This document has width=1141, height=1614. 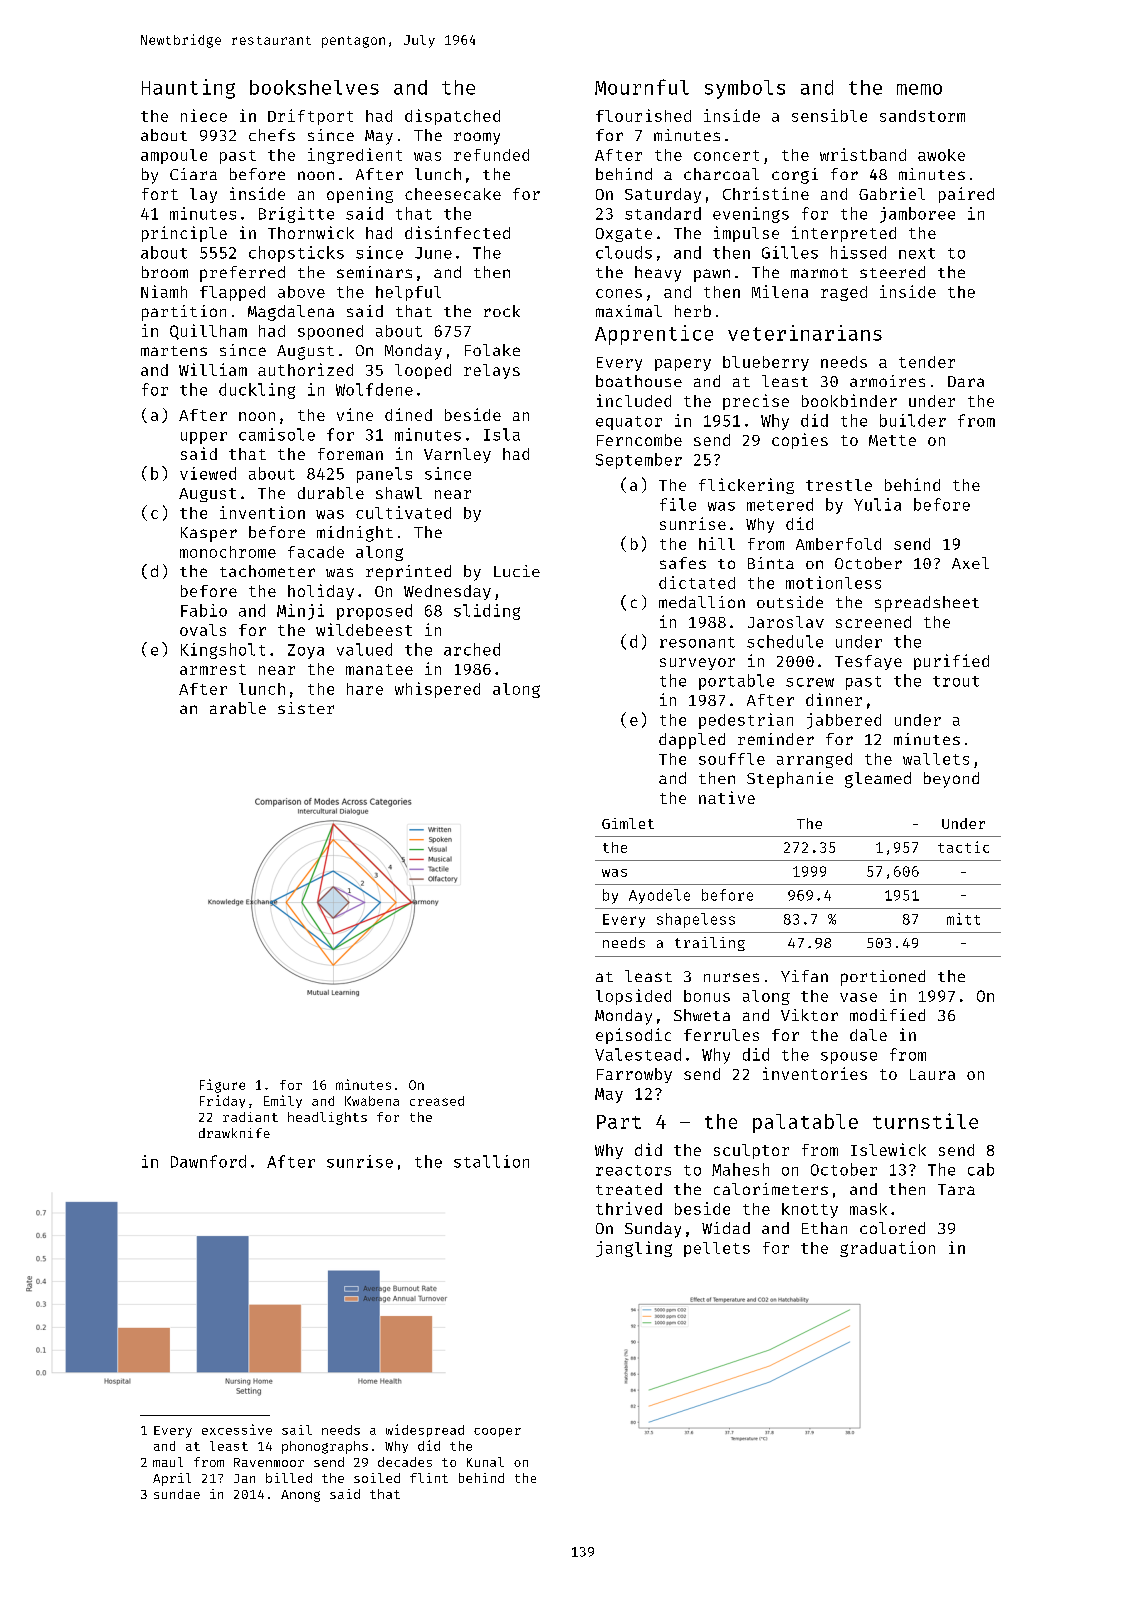 I want to click on Gimlet, so click(x=628, y=823).
